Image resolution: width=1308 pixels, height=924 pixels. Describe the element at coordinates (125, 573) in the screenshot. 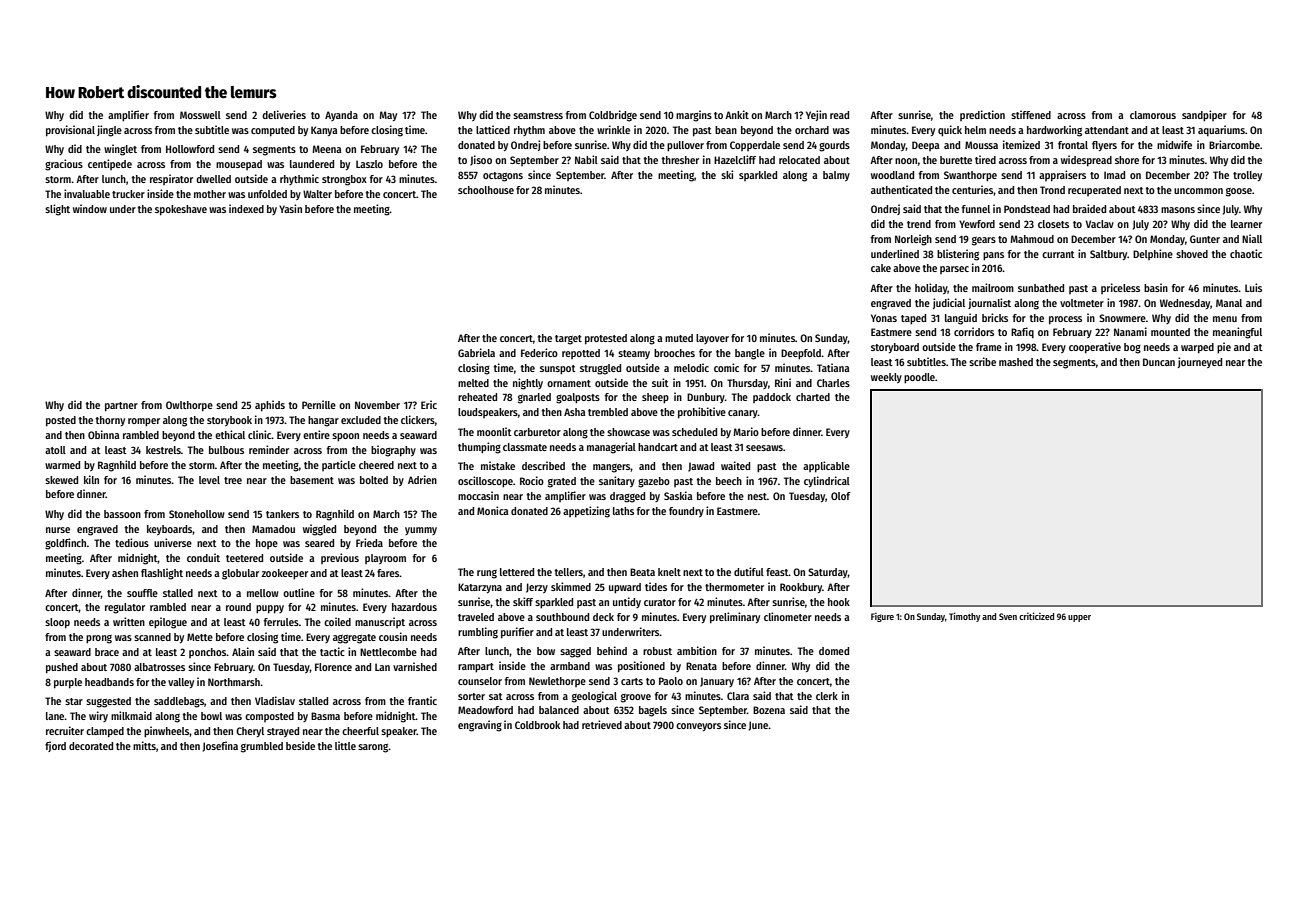

I see `ashen` at that location.
